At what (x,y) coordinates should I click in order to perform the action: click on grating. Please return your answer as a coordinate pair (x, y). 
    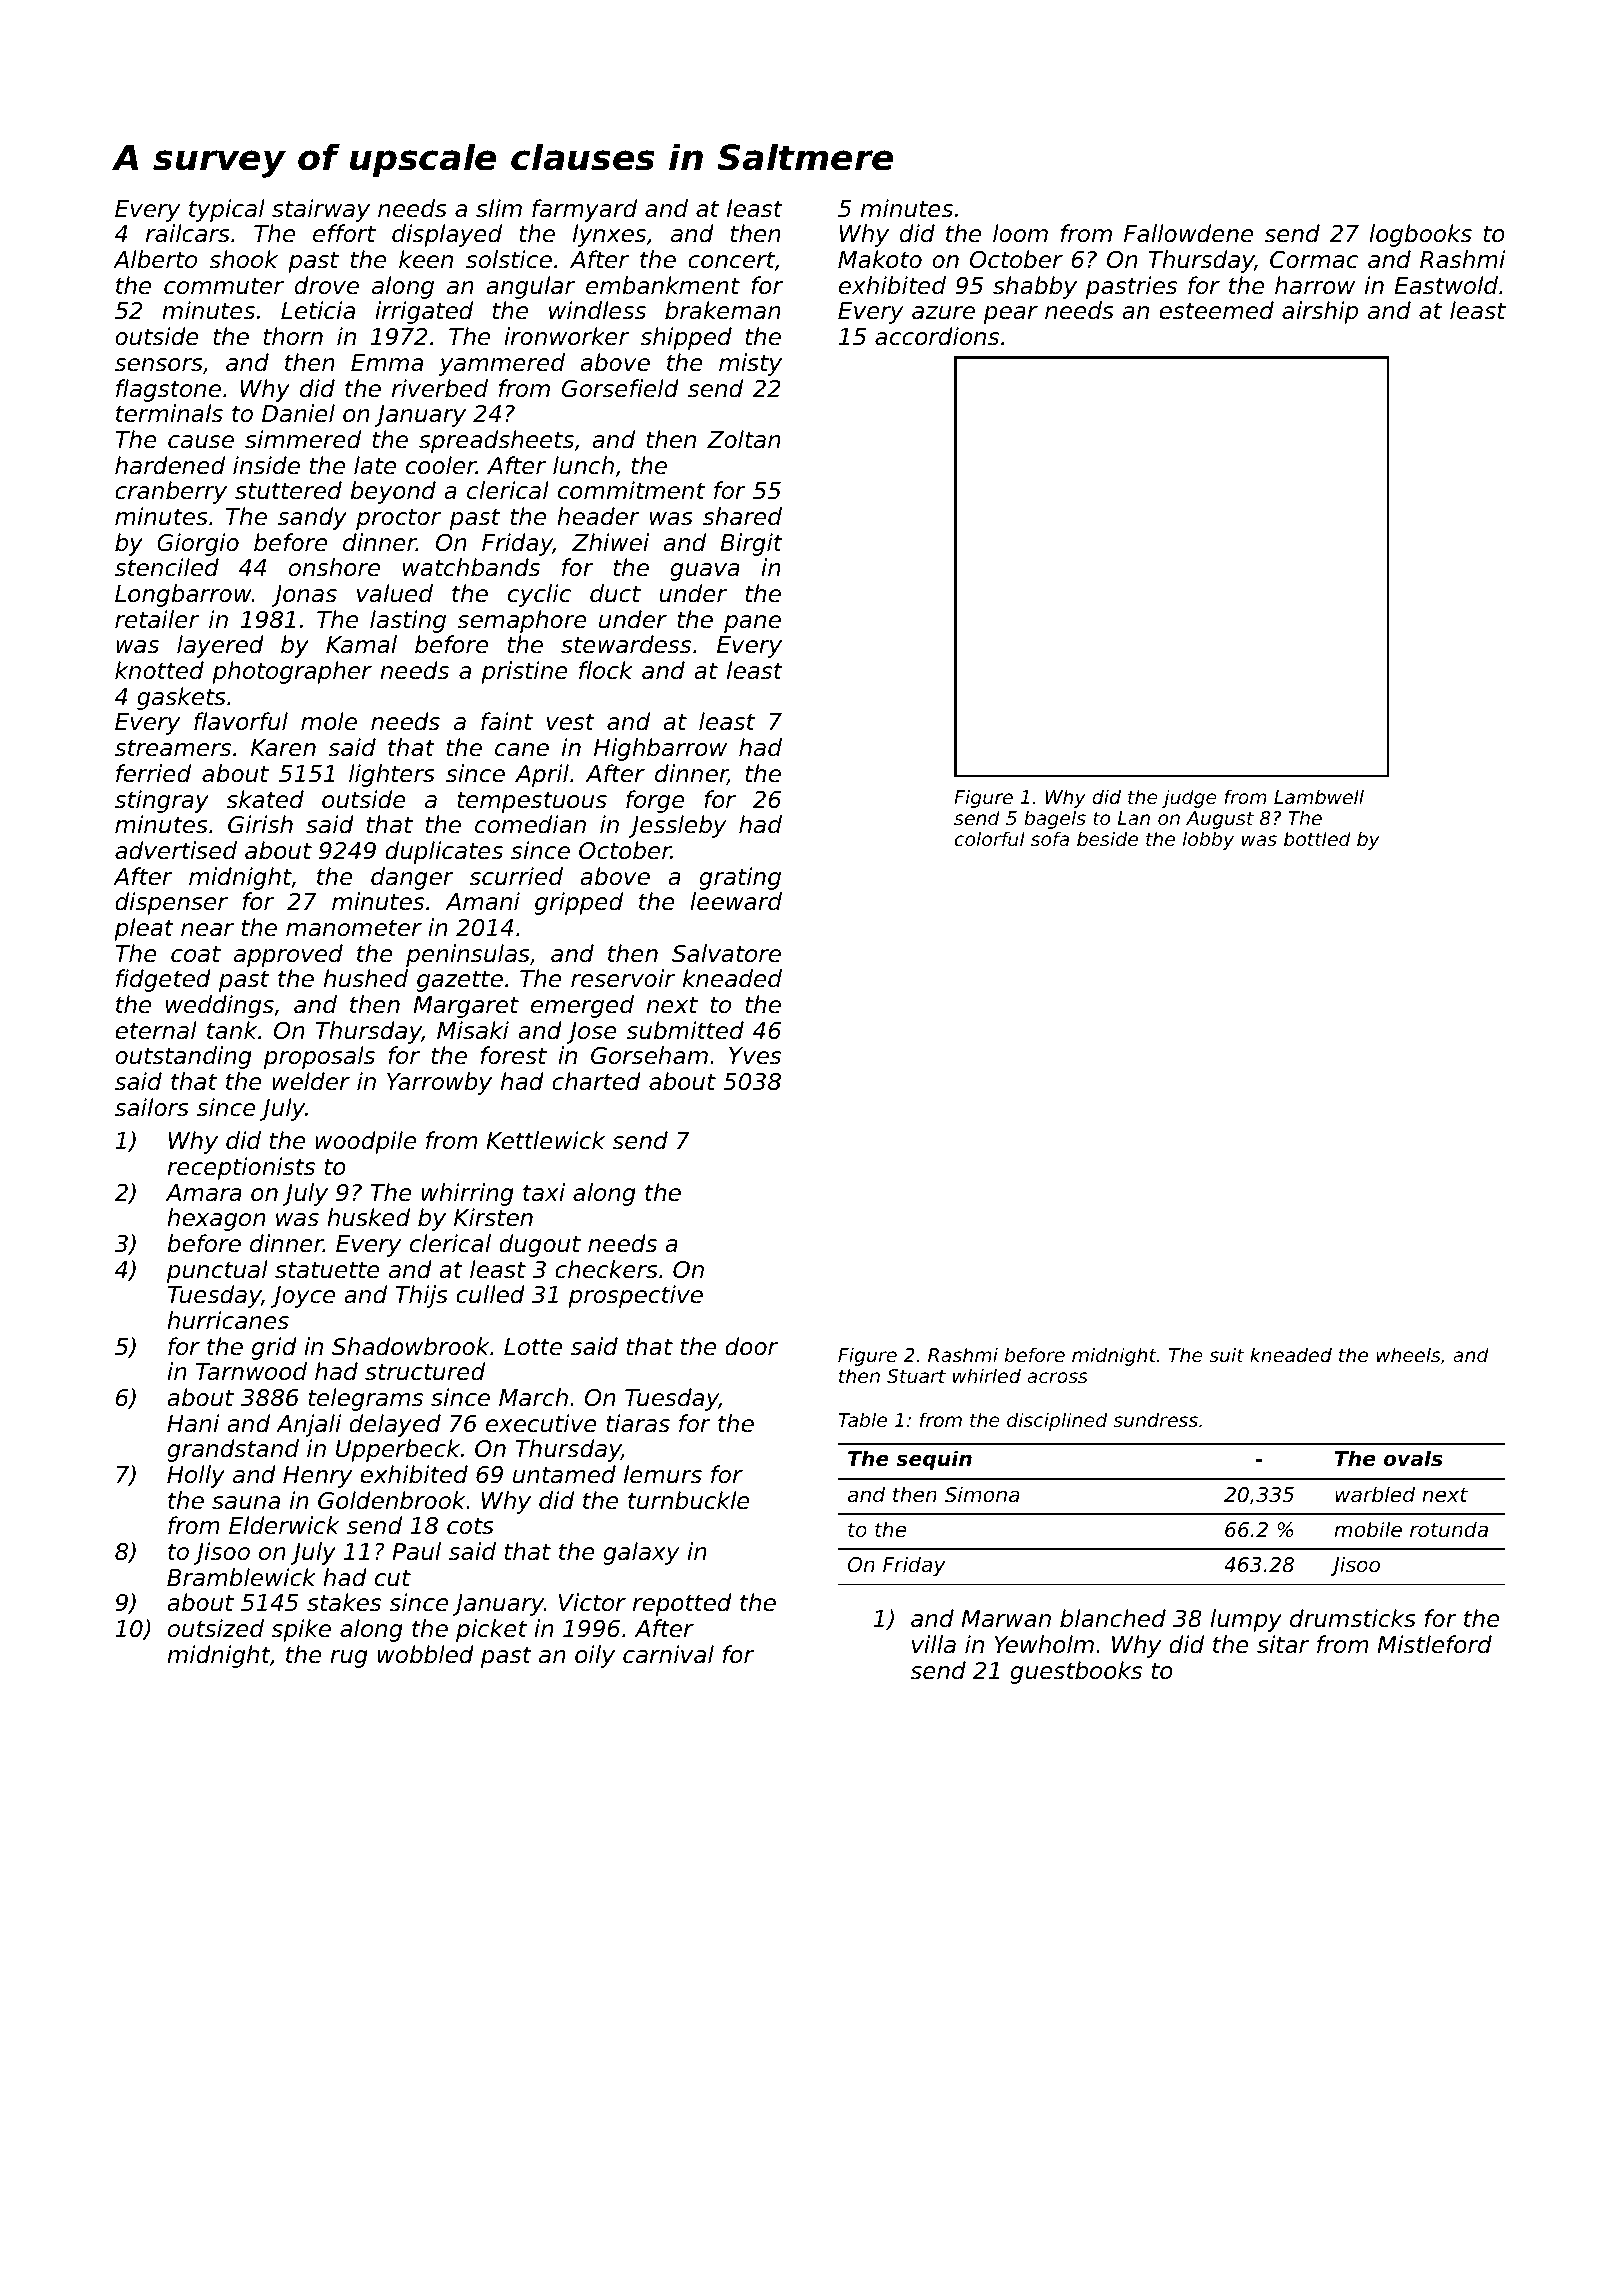
    Looking at the image, I should click on (740, 878).
